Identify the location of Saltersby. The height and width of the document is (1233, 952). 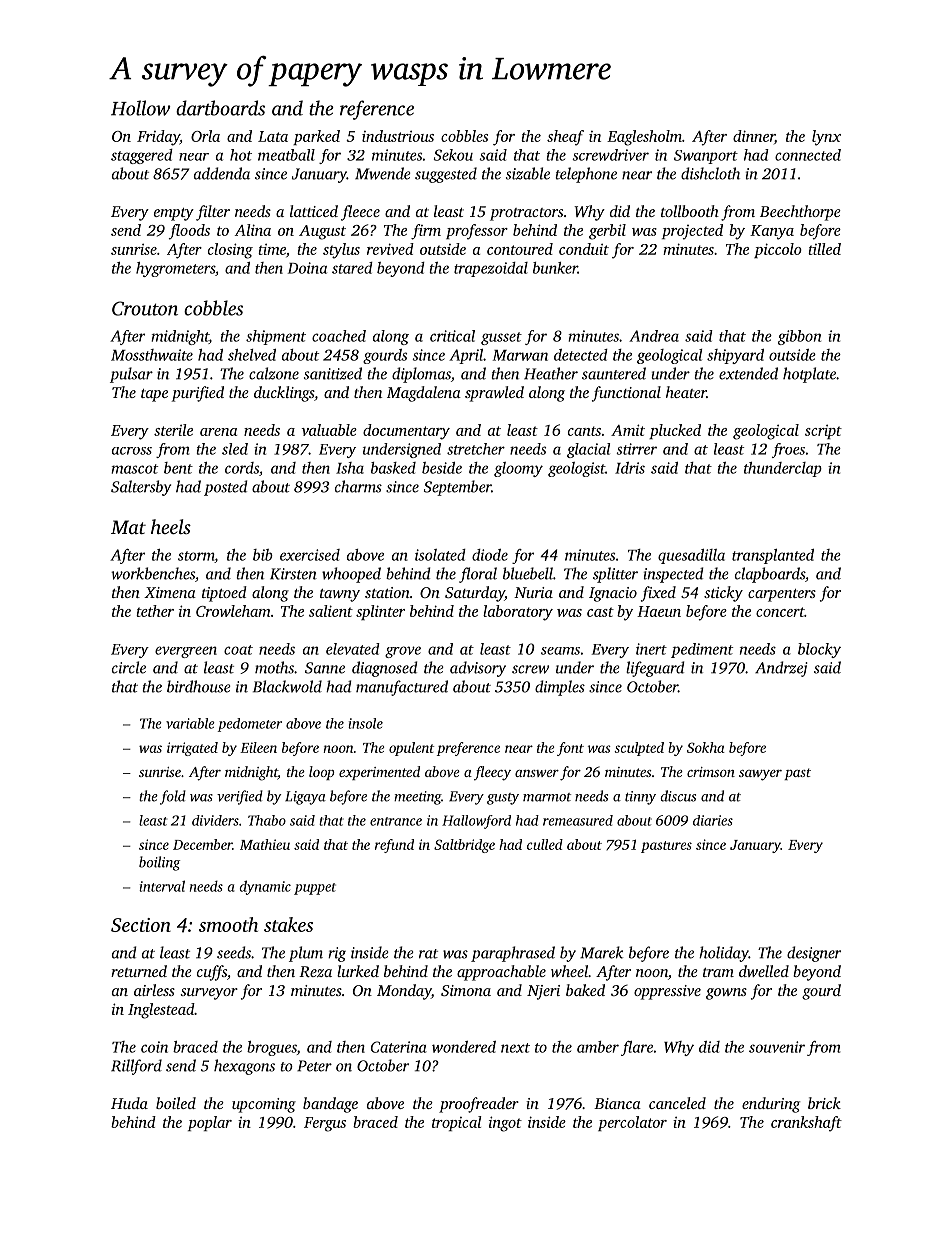
(141, 488).
